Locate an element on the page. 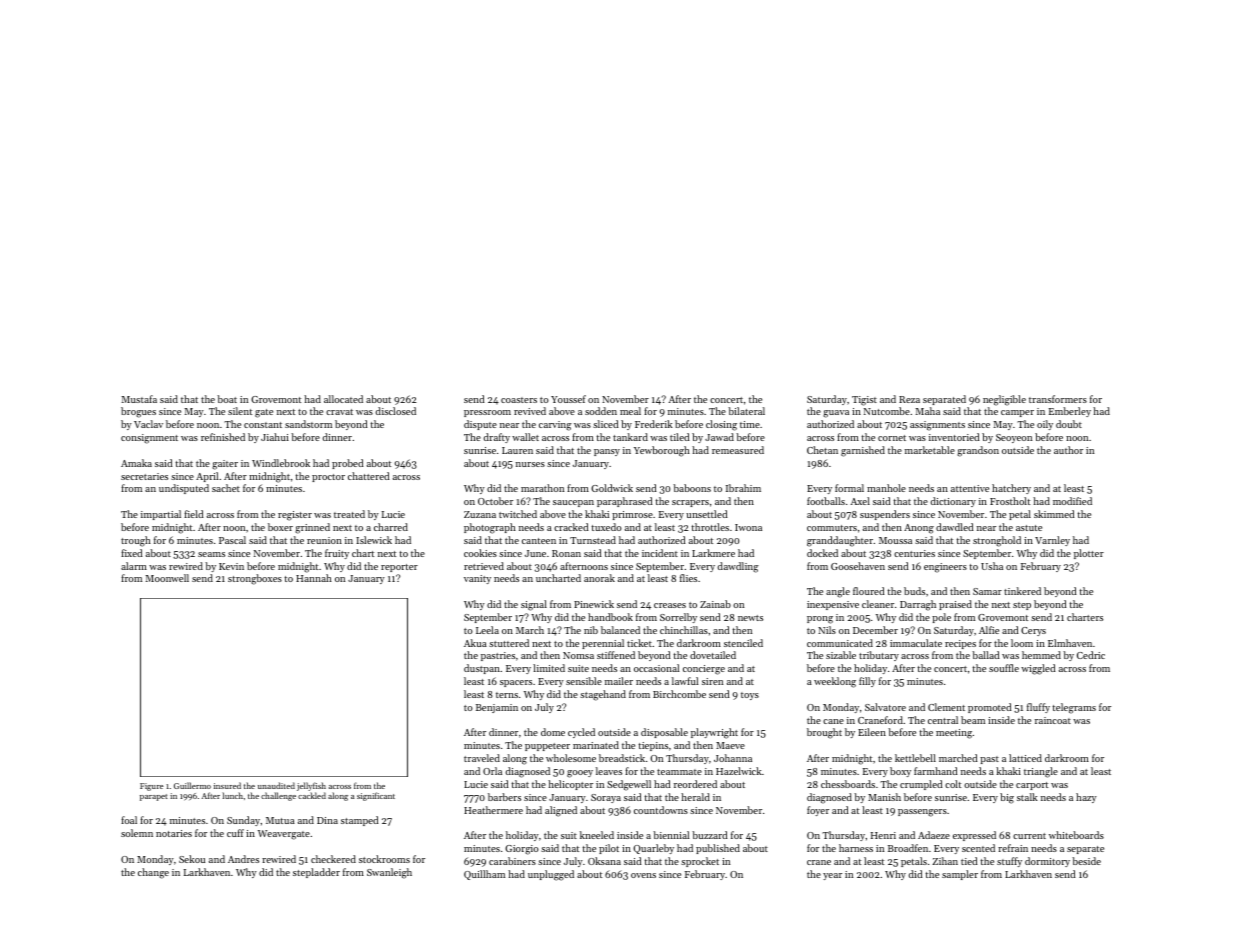 This image has height=952, width=1233. remeasured is located at coordinates (738, 450).
